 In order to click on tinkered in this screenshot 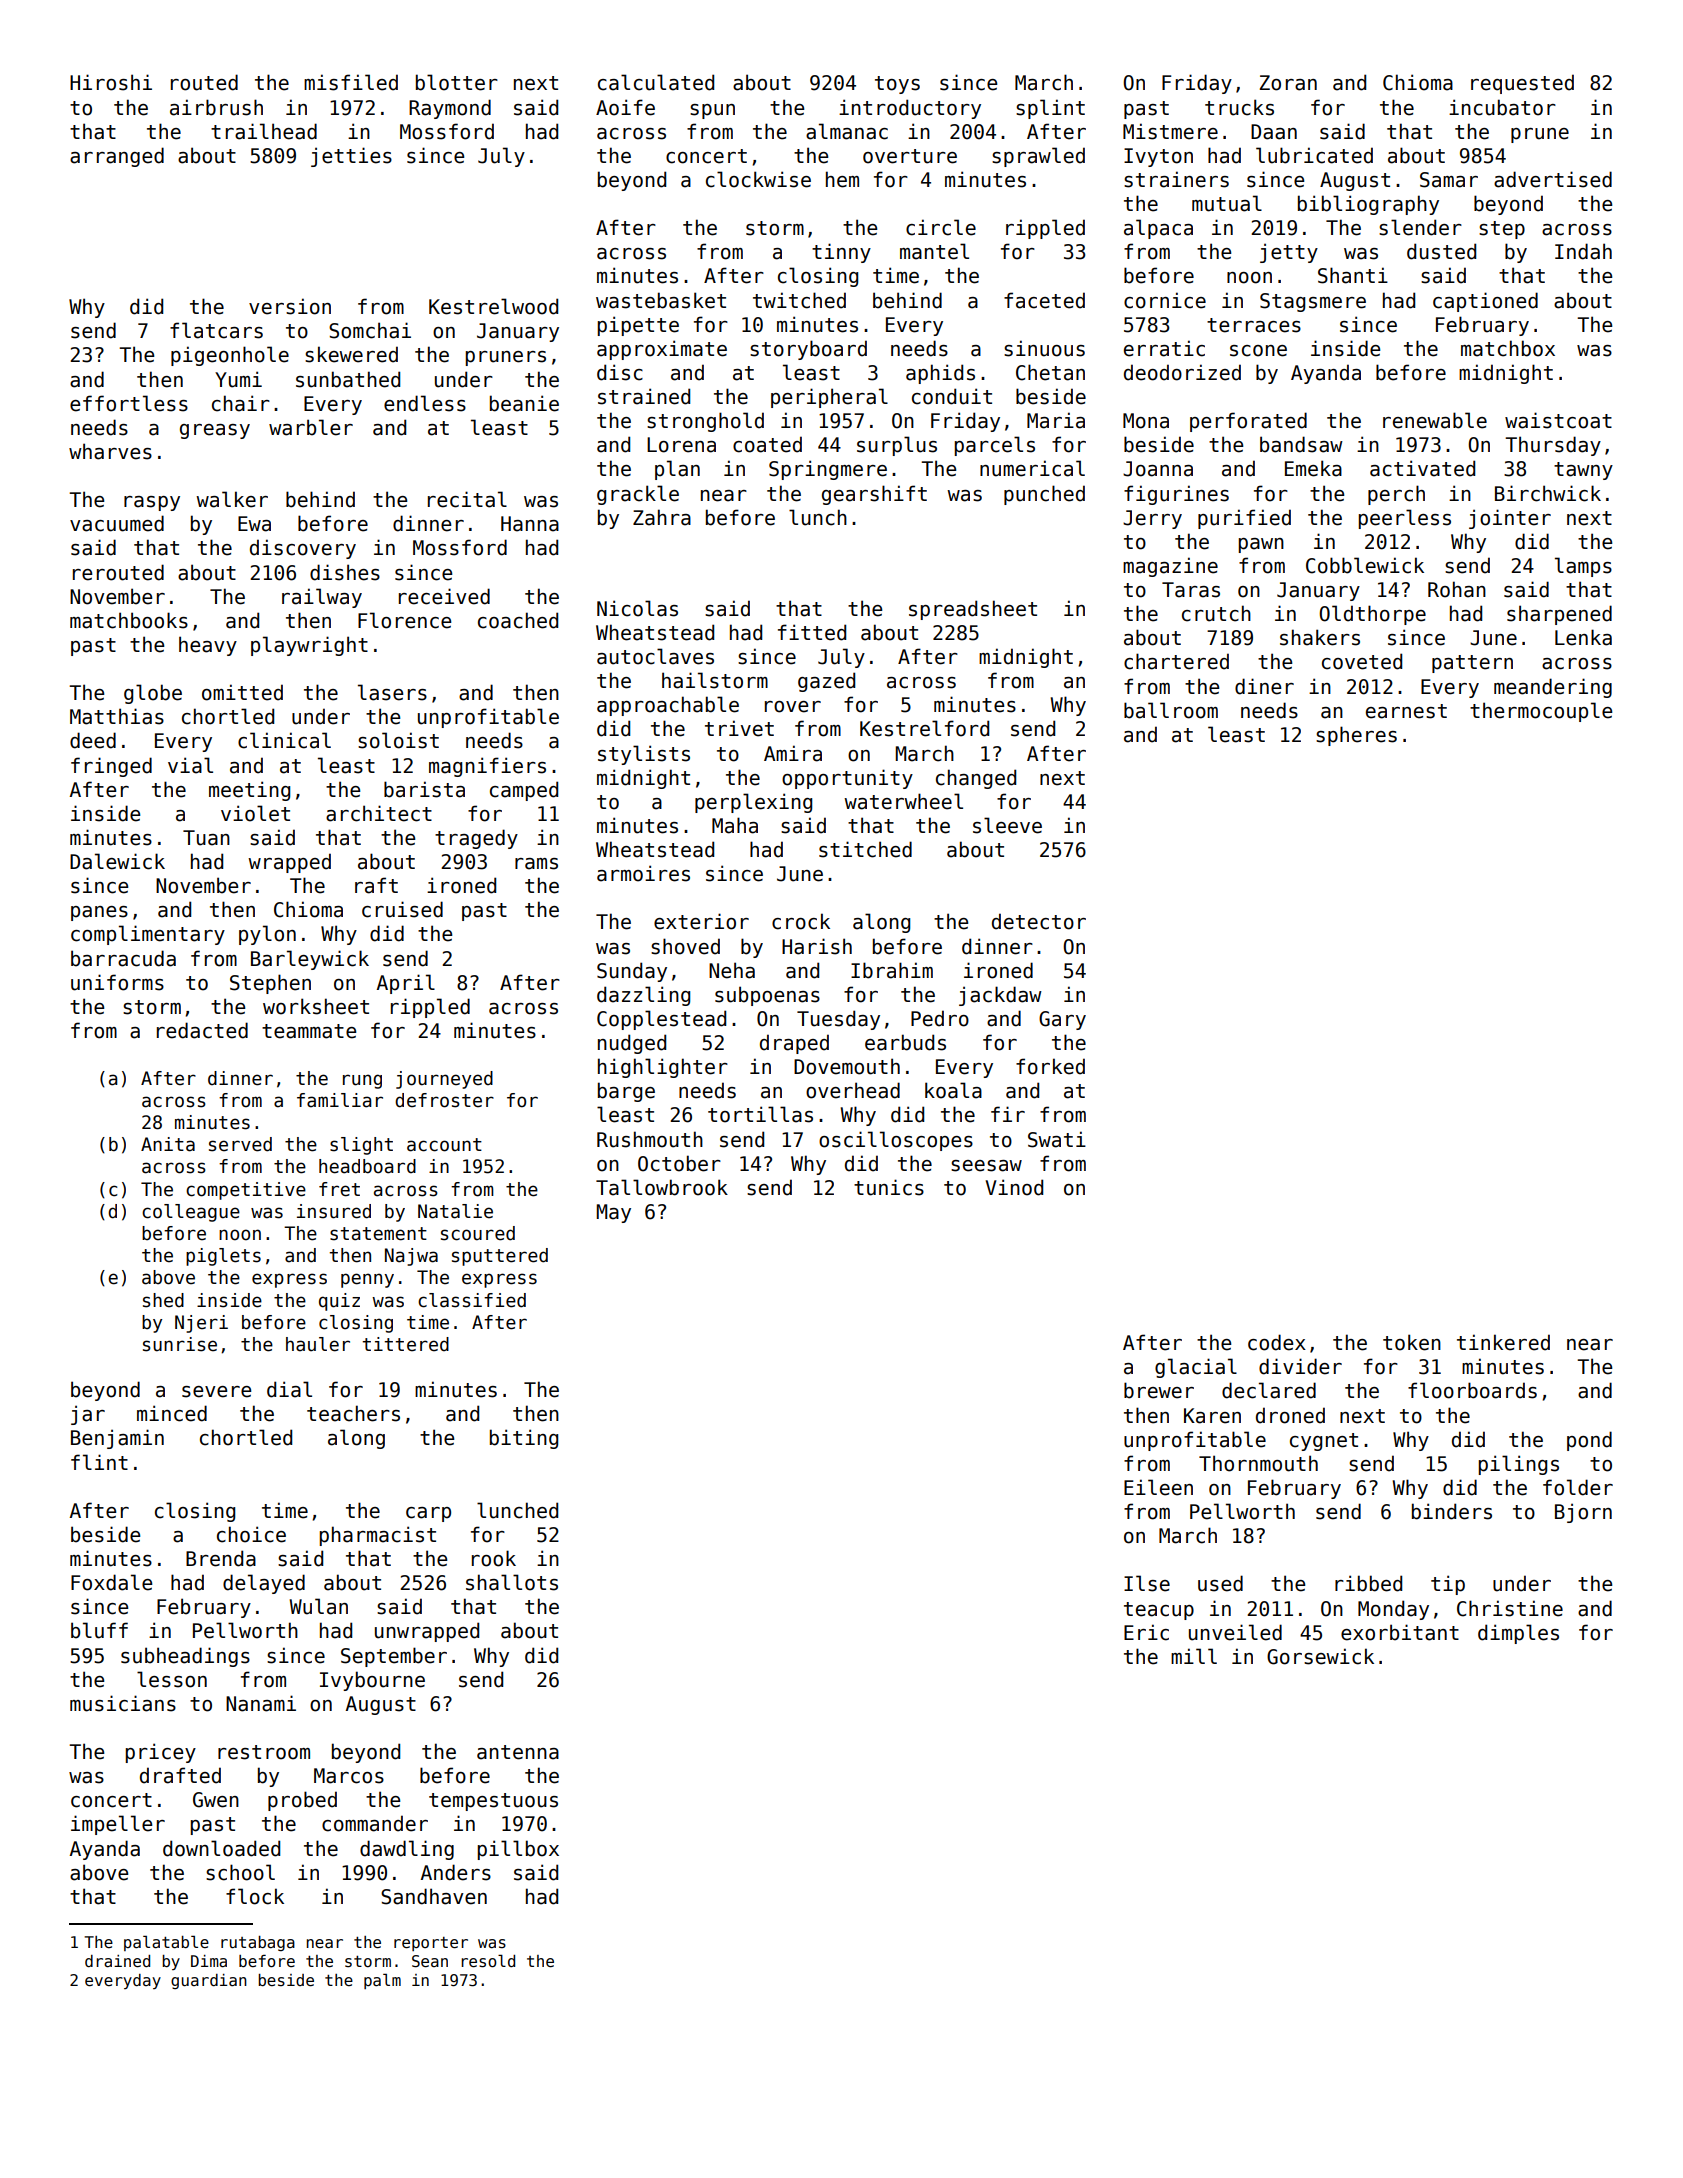, I will do `click(1503, 1342)`.
